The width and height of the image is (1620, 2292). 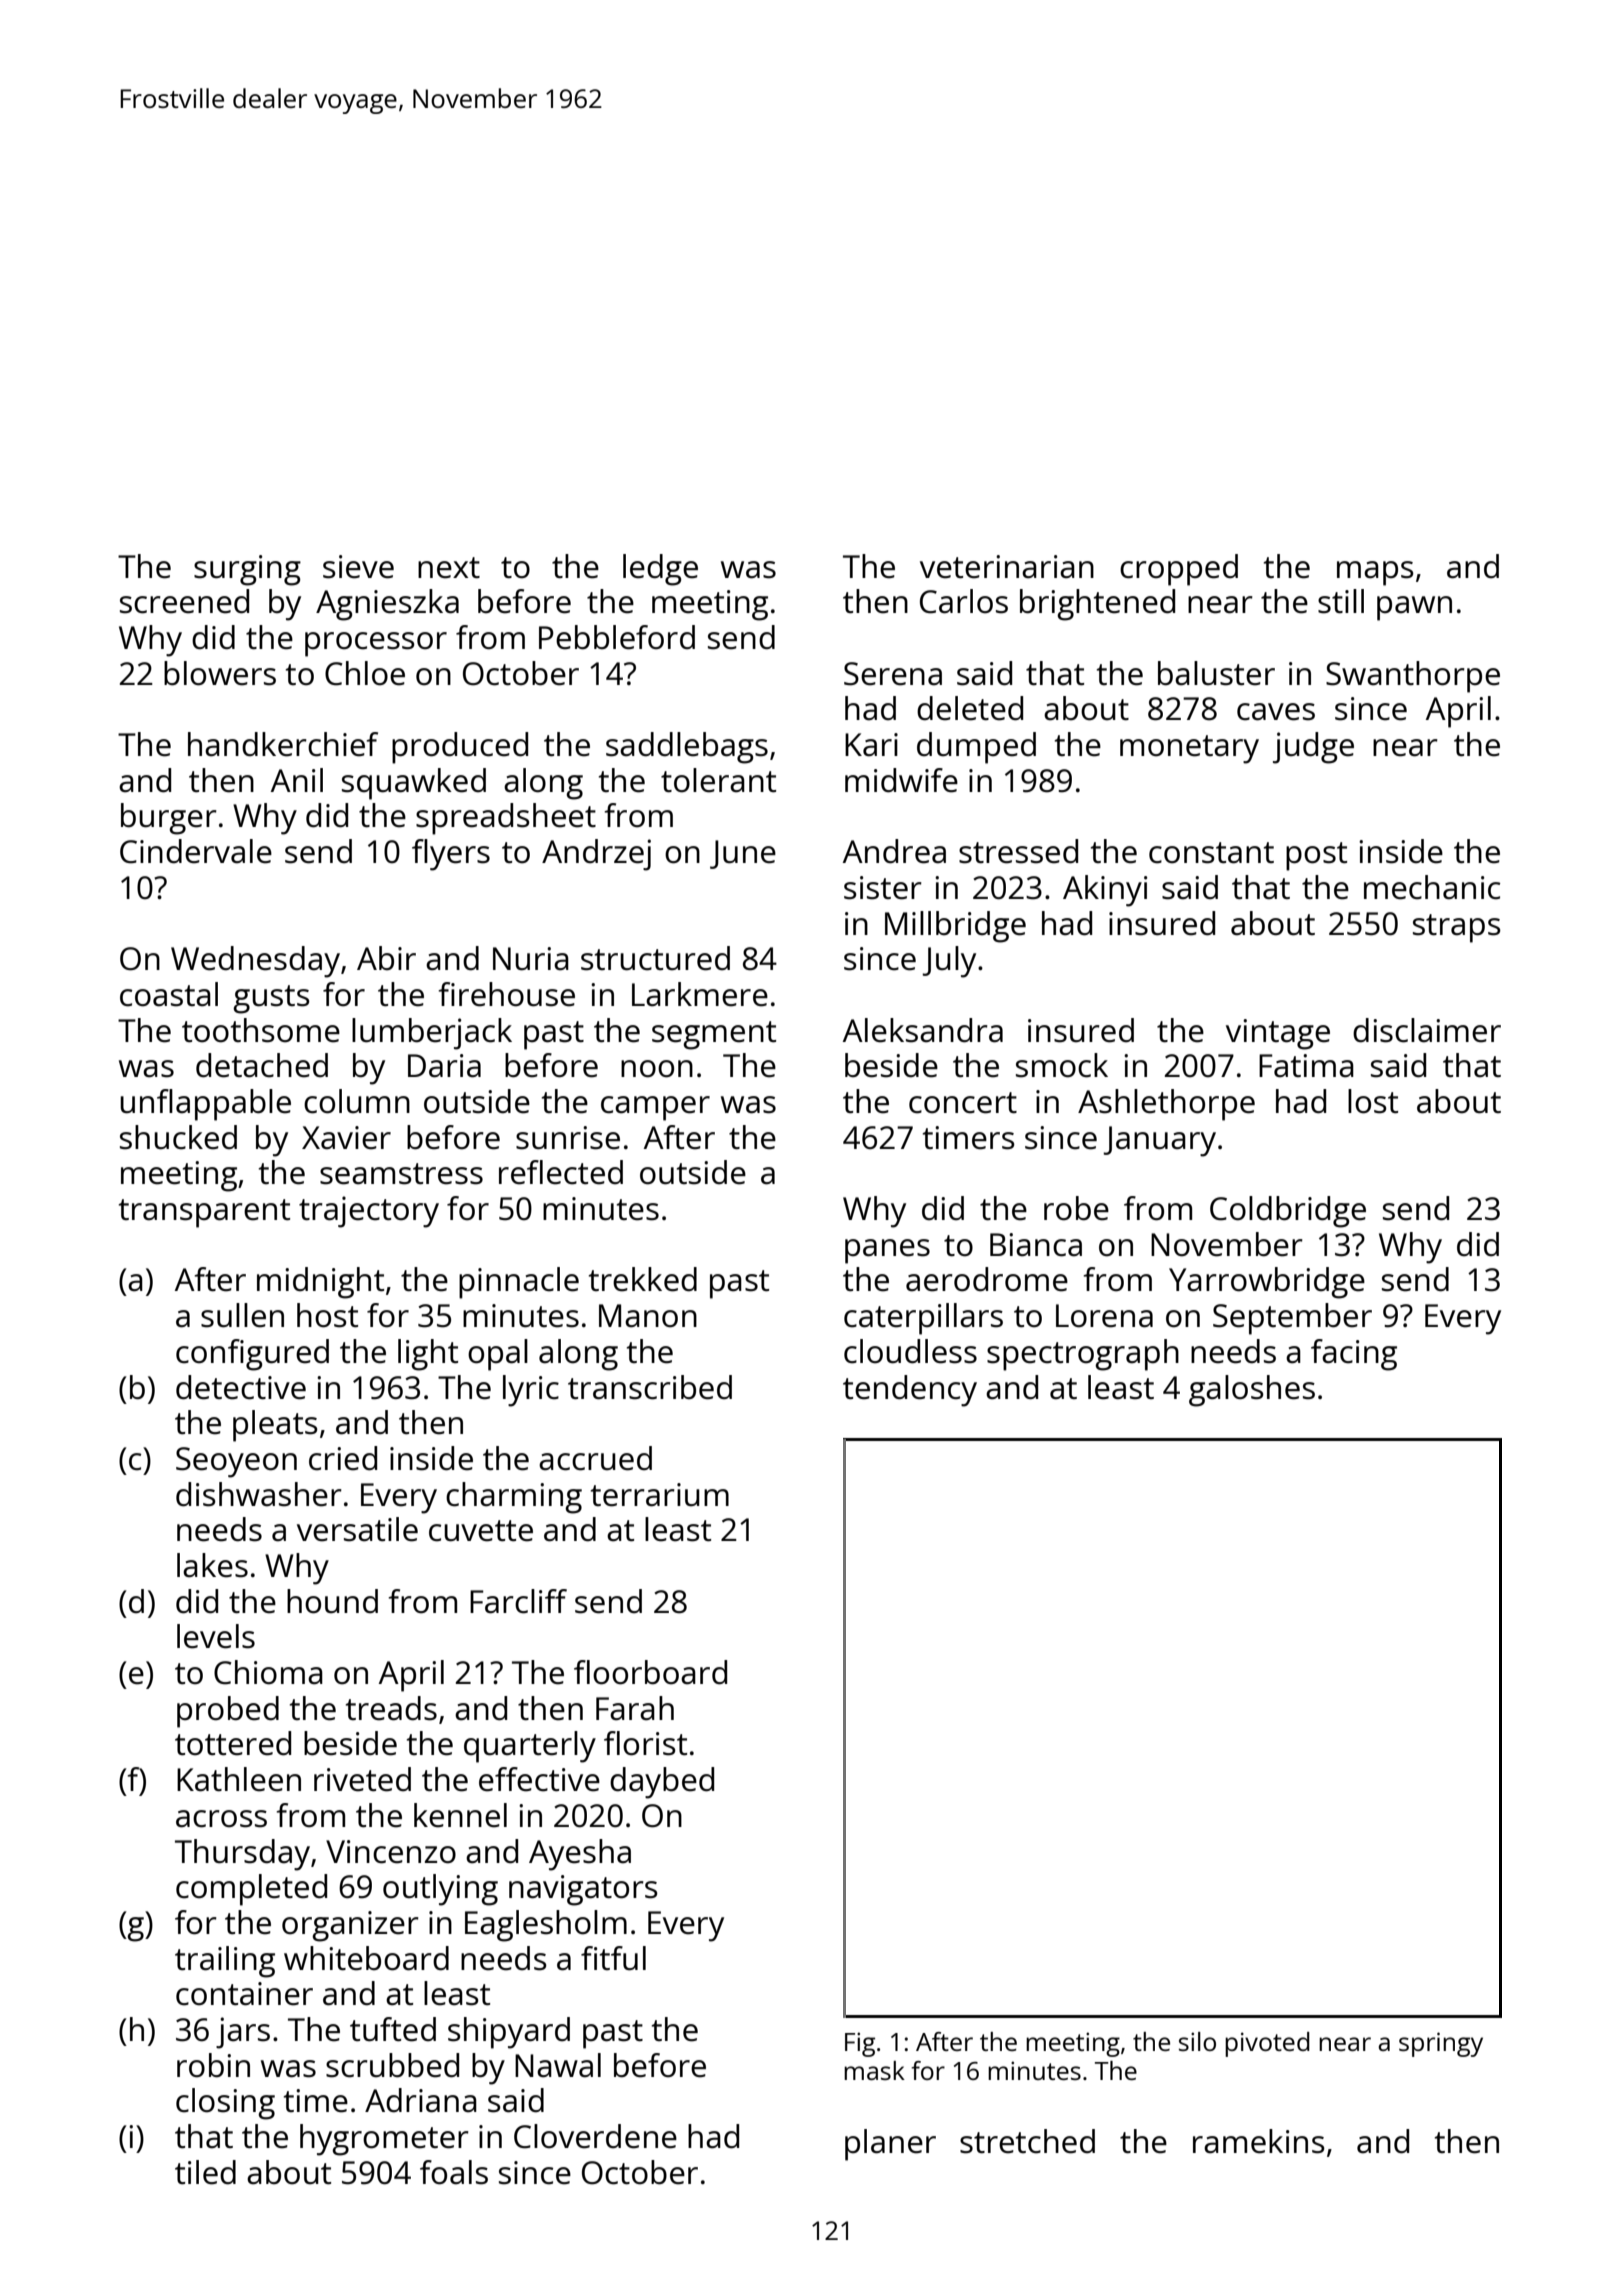 I want to click on Yarrowbridge, so click(x=1267, y=1283).
